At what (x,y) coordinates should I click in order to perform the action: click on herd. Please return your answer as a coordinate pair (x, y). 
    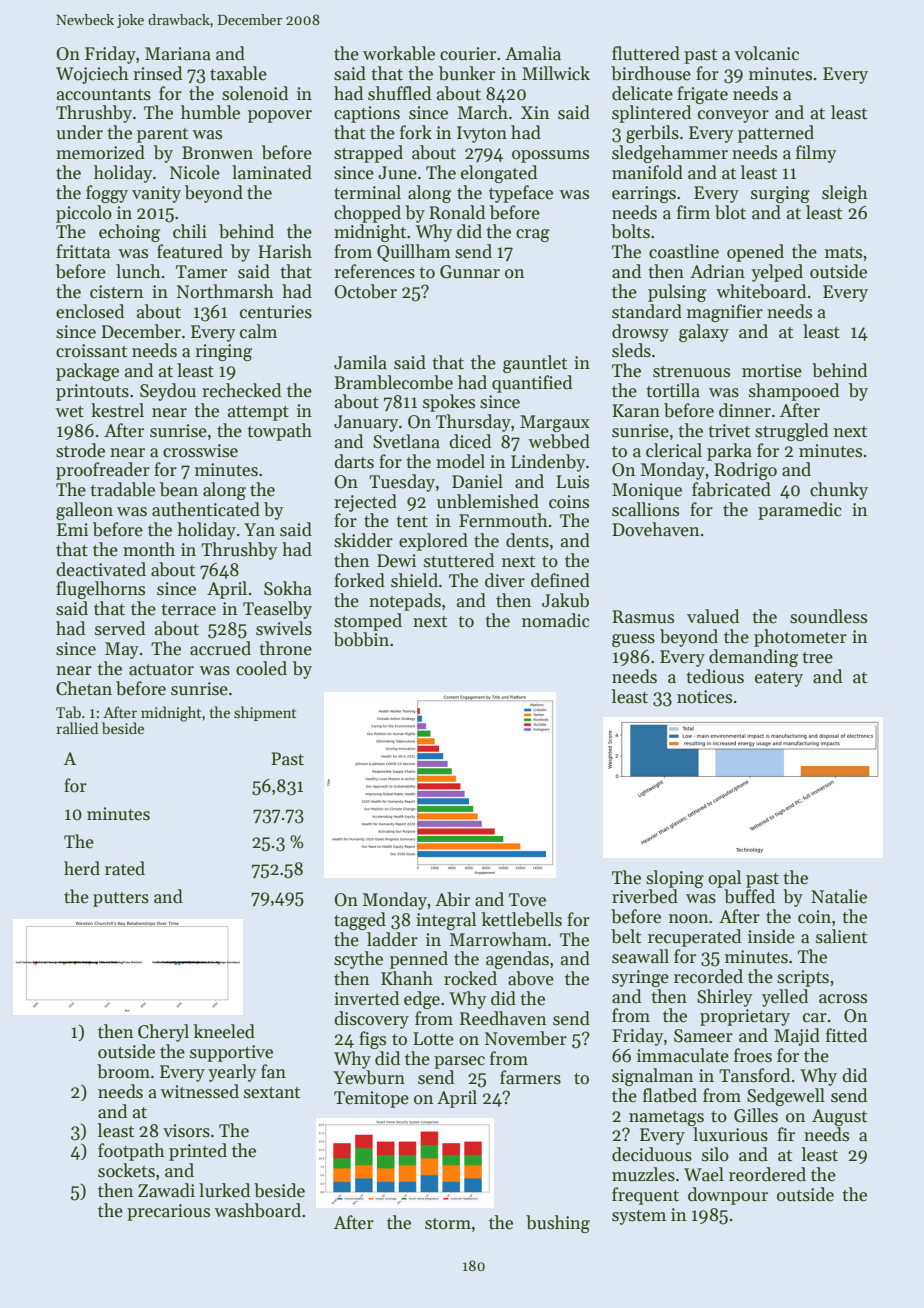
    Looking at the image, I should click on (82, 868).
